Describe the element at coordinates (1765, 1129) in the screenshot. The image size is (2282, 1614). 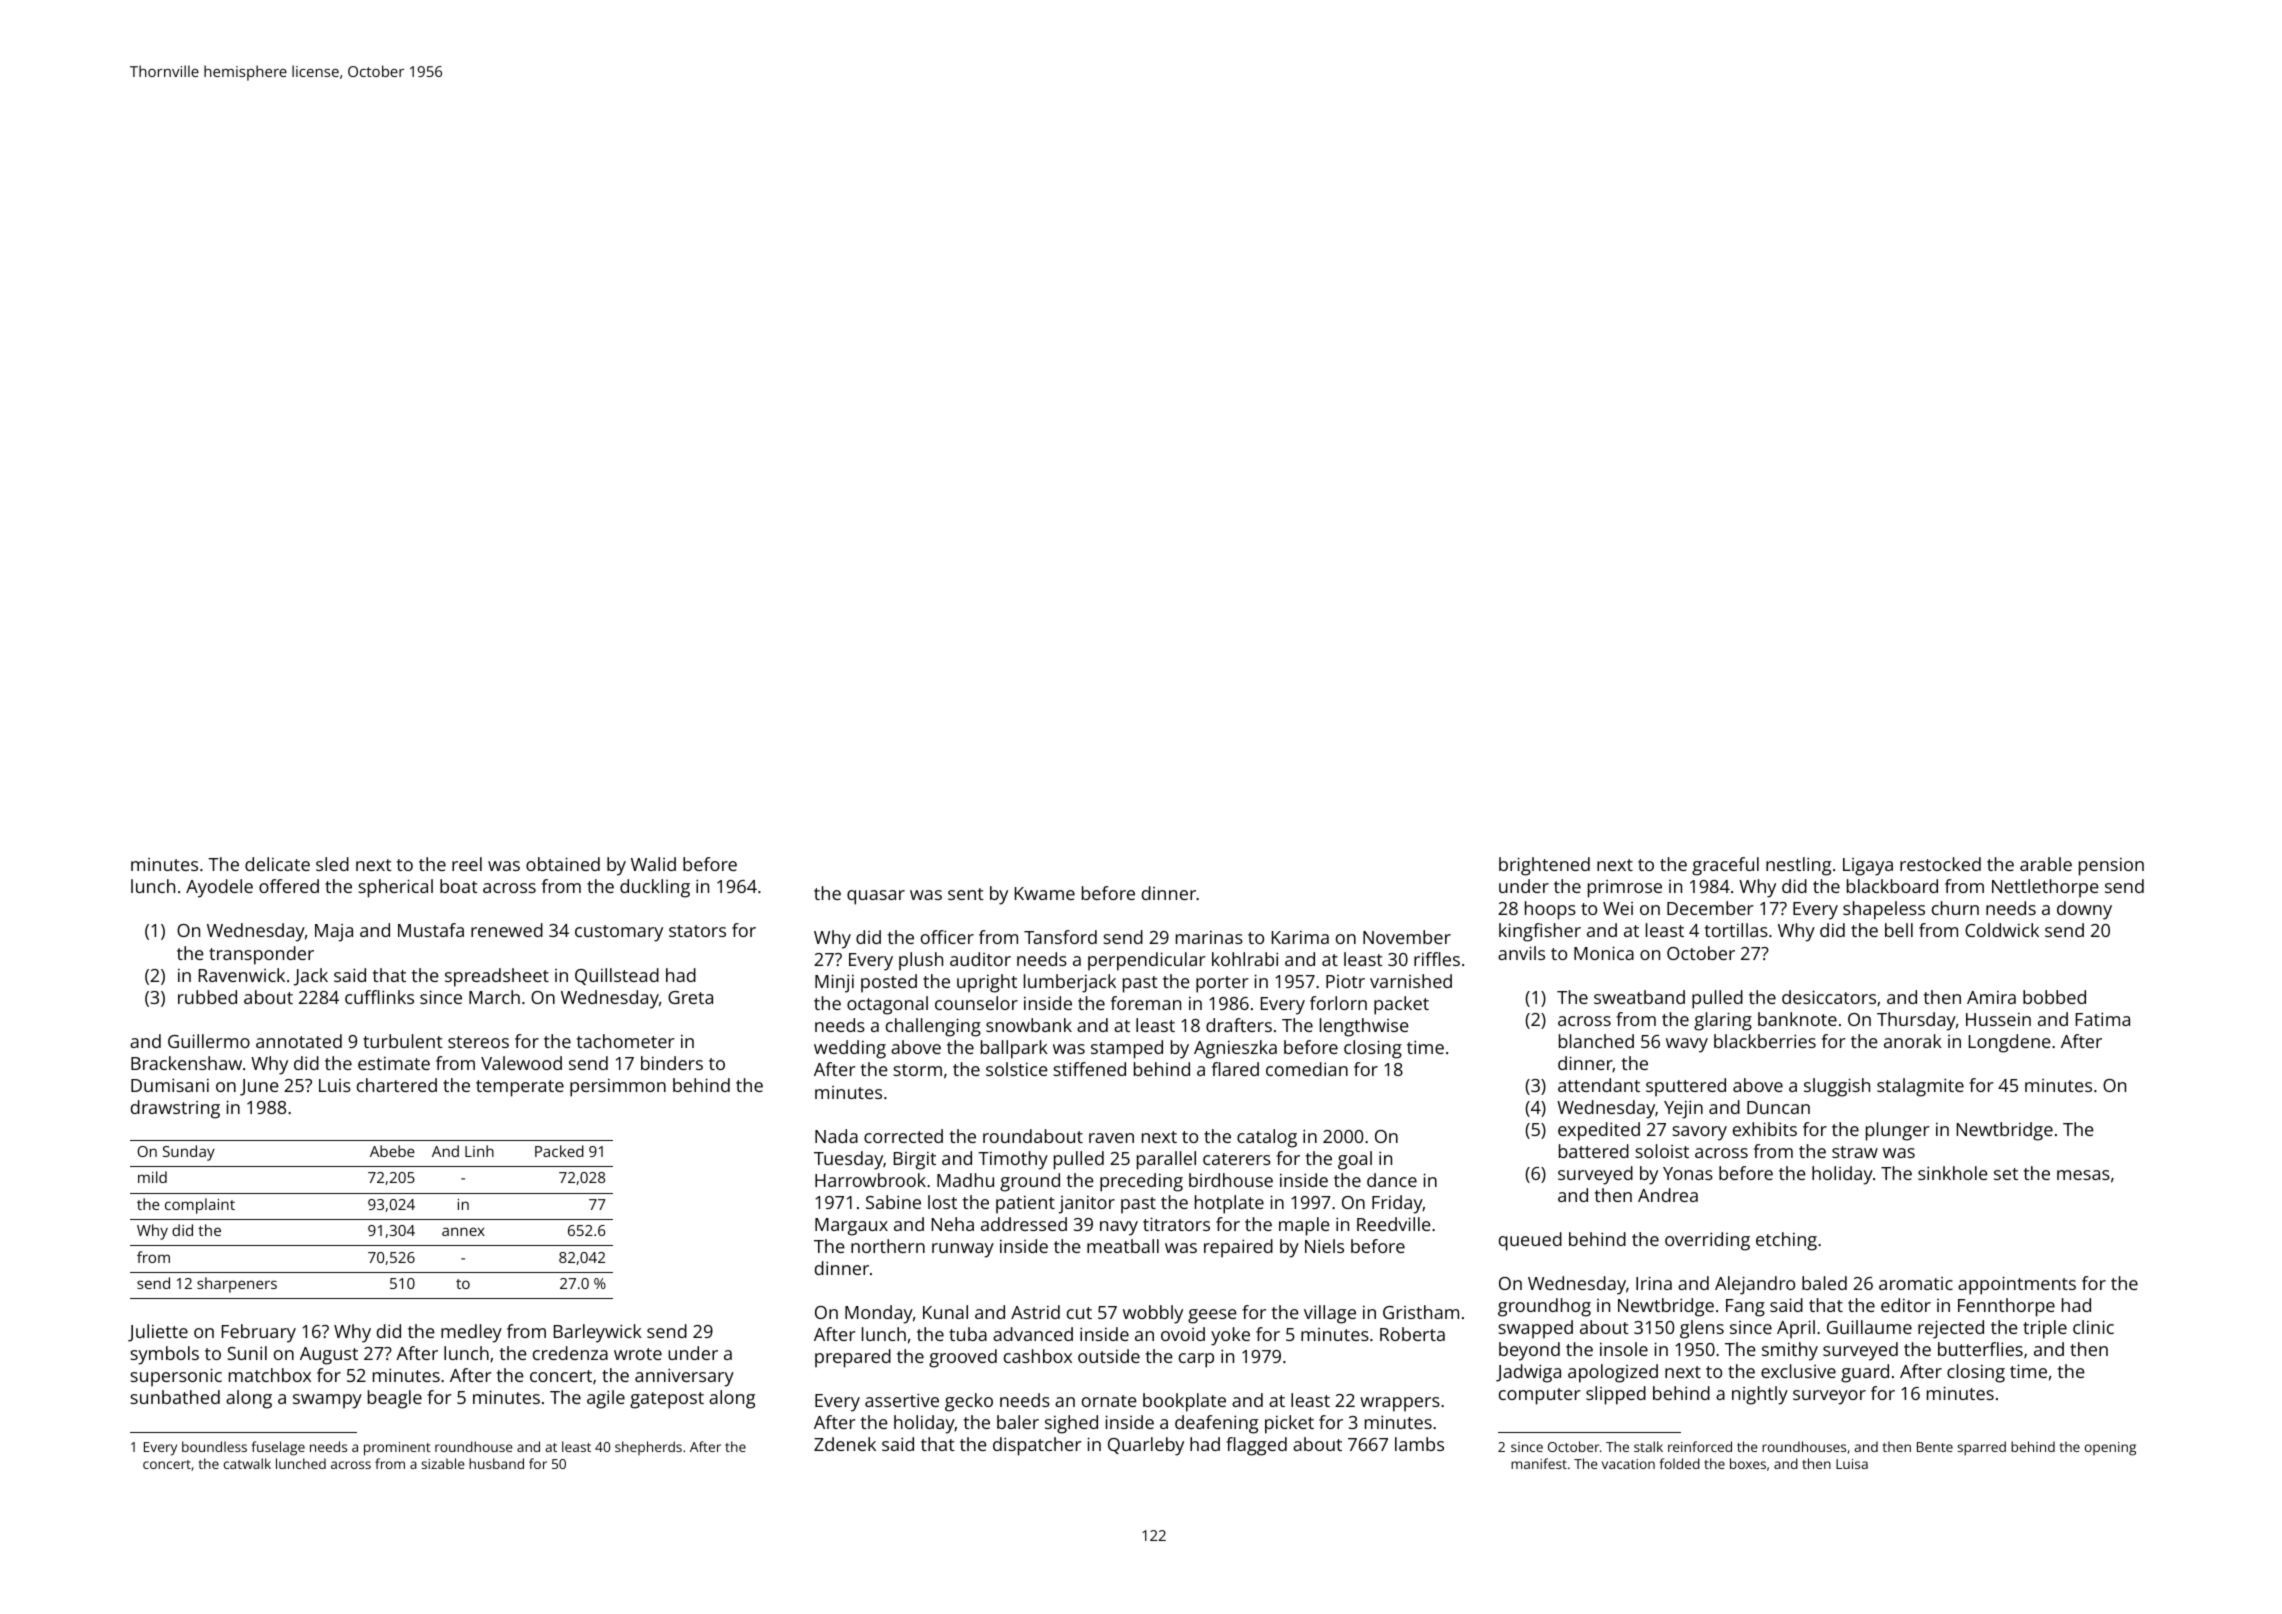
I see `exhibits` at that location.
